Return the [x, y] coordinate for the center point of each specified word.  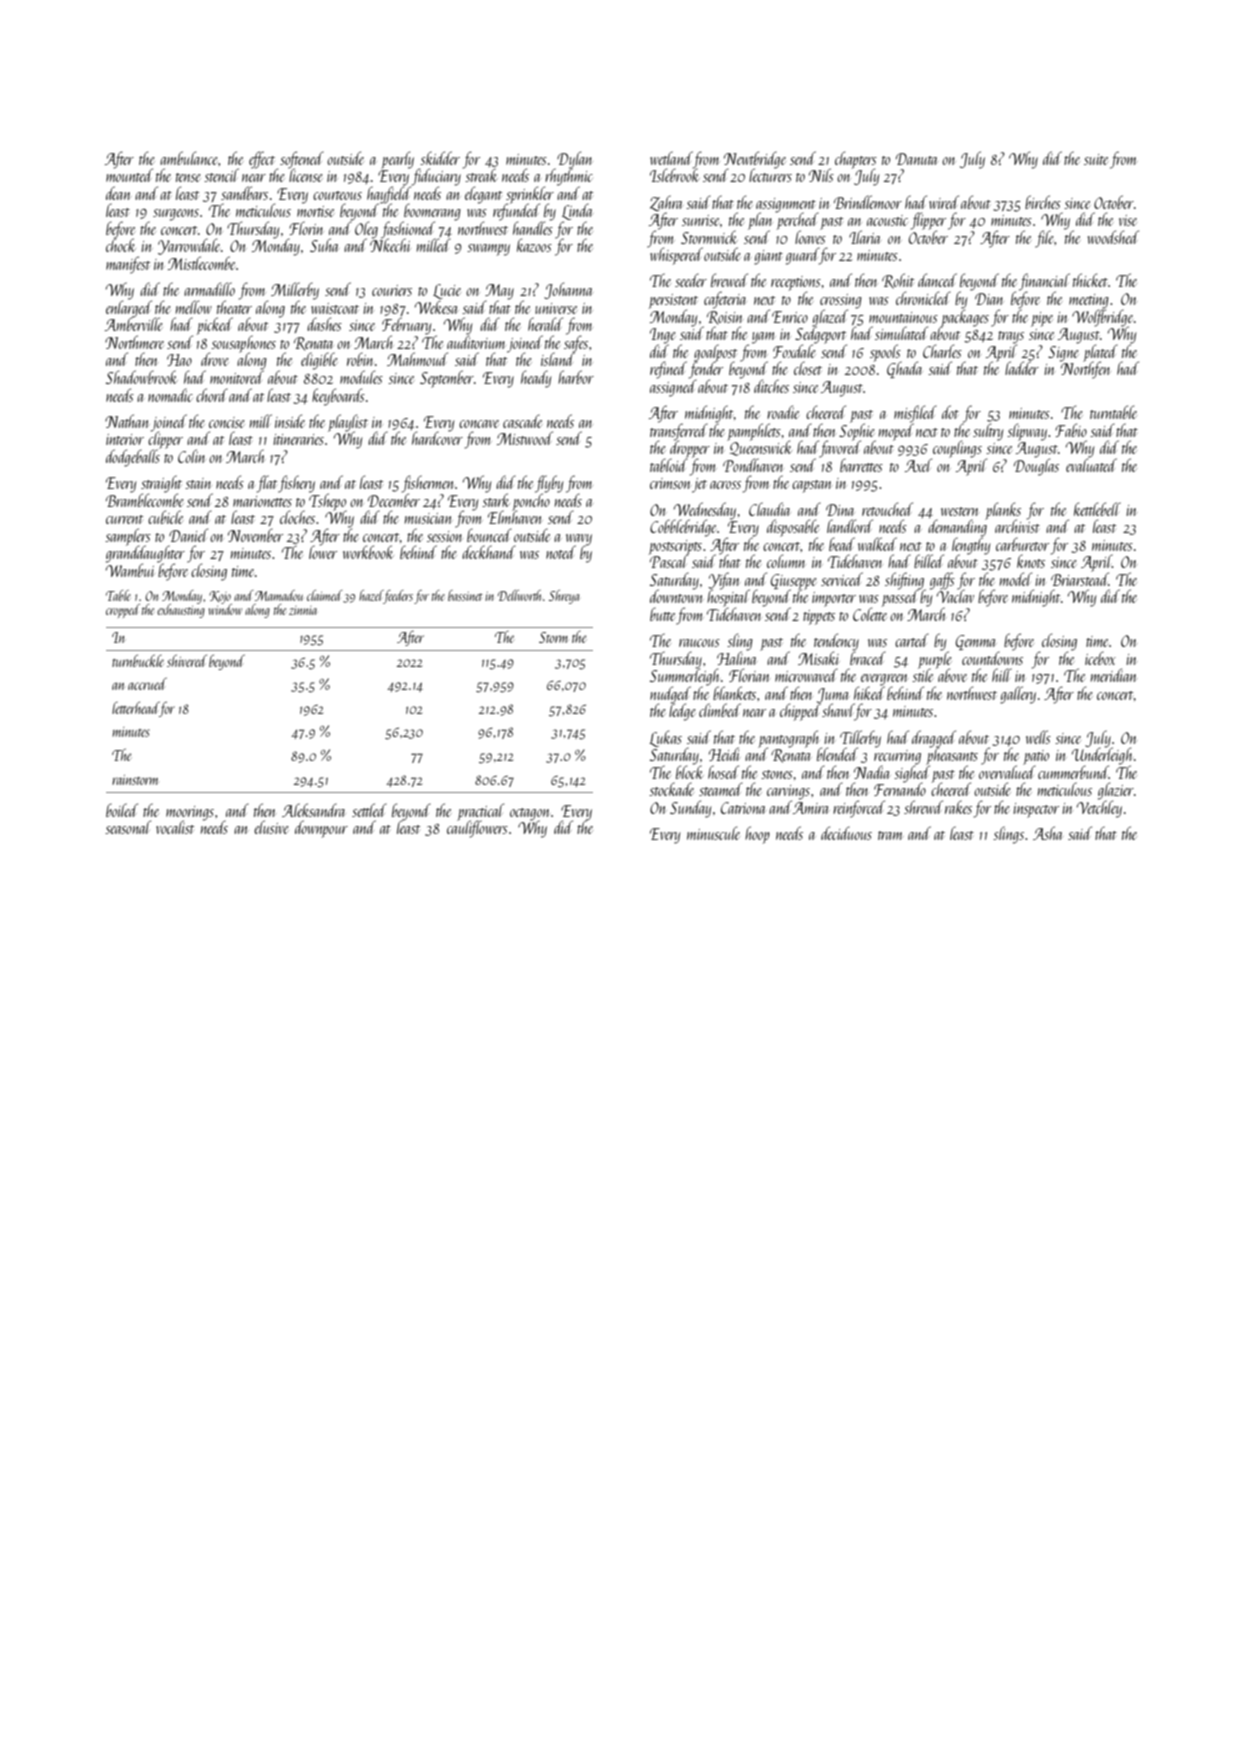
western [960, 511]
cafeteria [725, 300]
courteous [337, 195]
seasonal [128, 827]
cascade [522, 421]
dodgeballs [133, 458]
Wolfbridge [1102, 317]
